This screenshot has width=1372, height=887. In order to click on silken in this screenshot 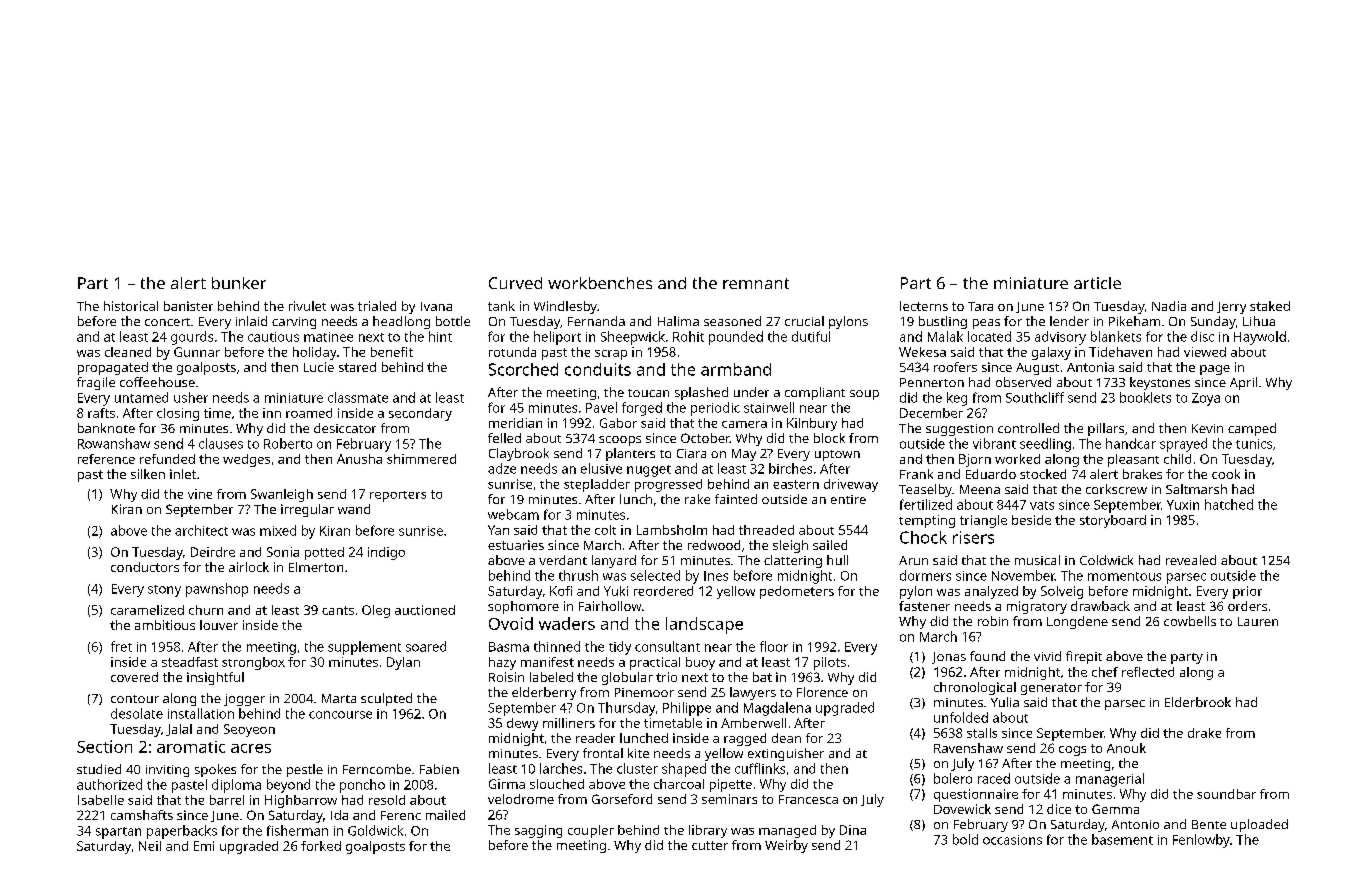, I will do `click(148, 474)`.
